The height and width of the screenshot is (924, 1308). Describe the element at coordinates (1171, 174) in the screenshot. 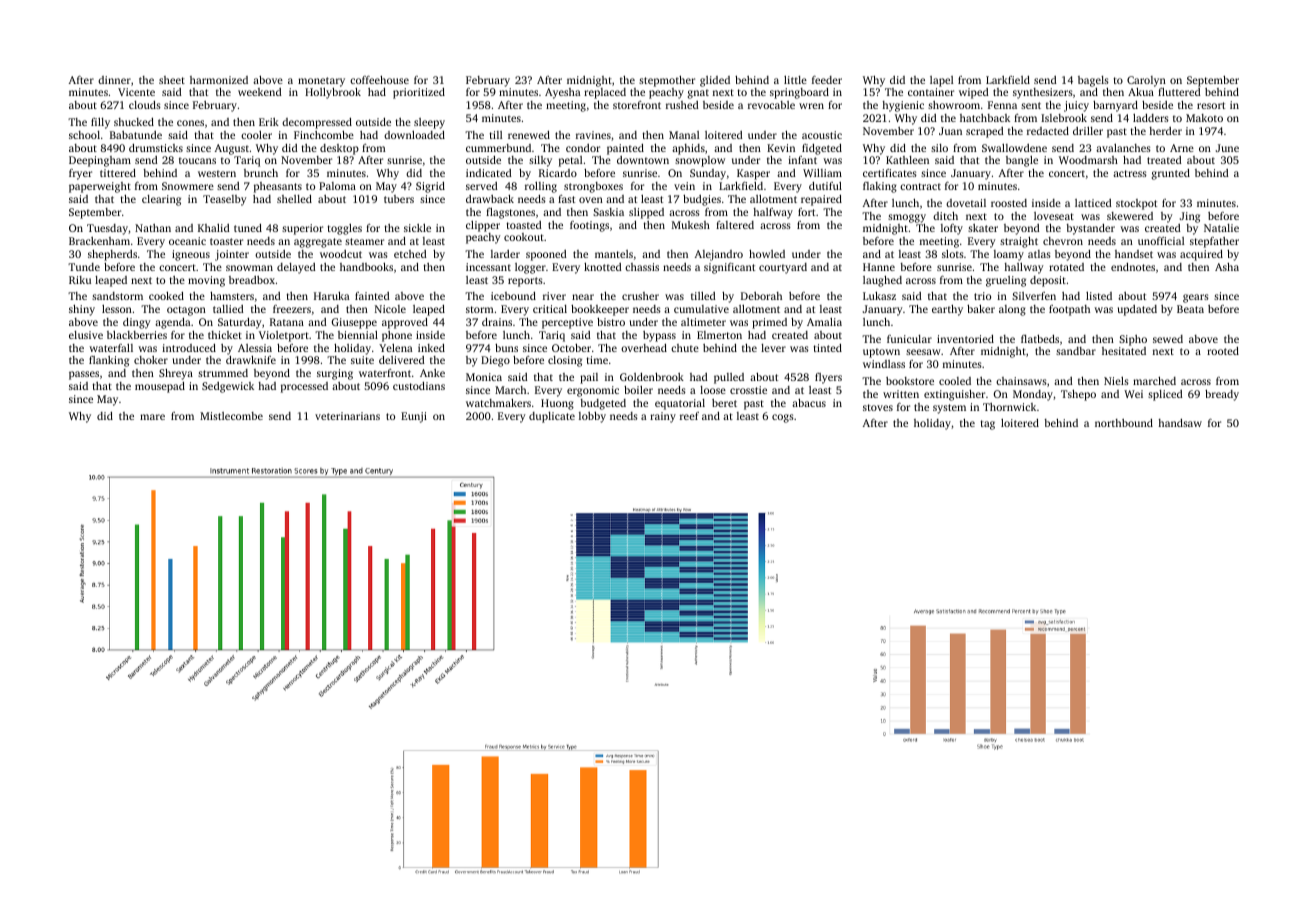

I see `grunted` at that location.
